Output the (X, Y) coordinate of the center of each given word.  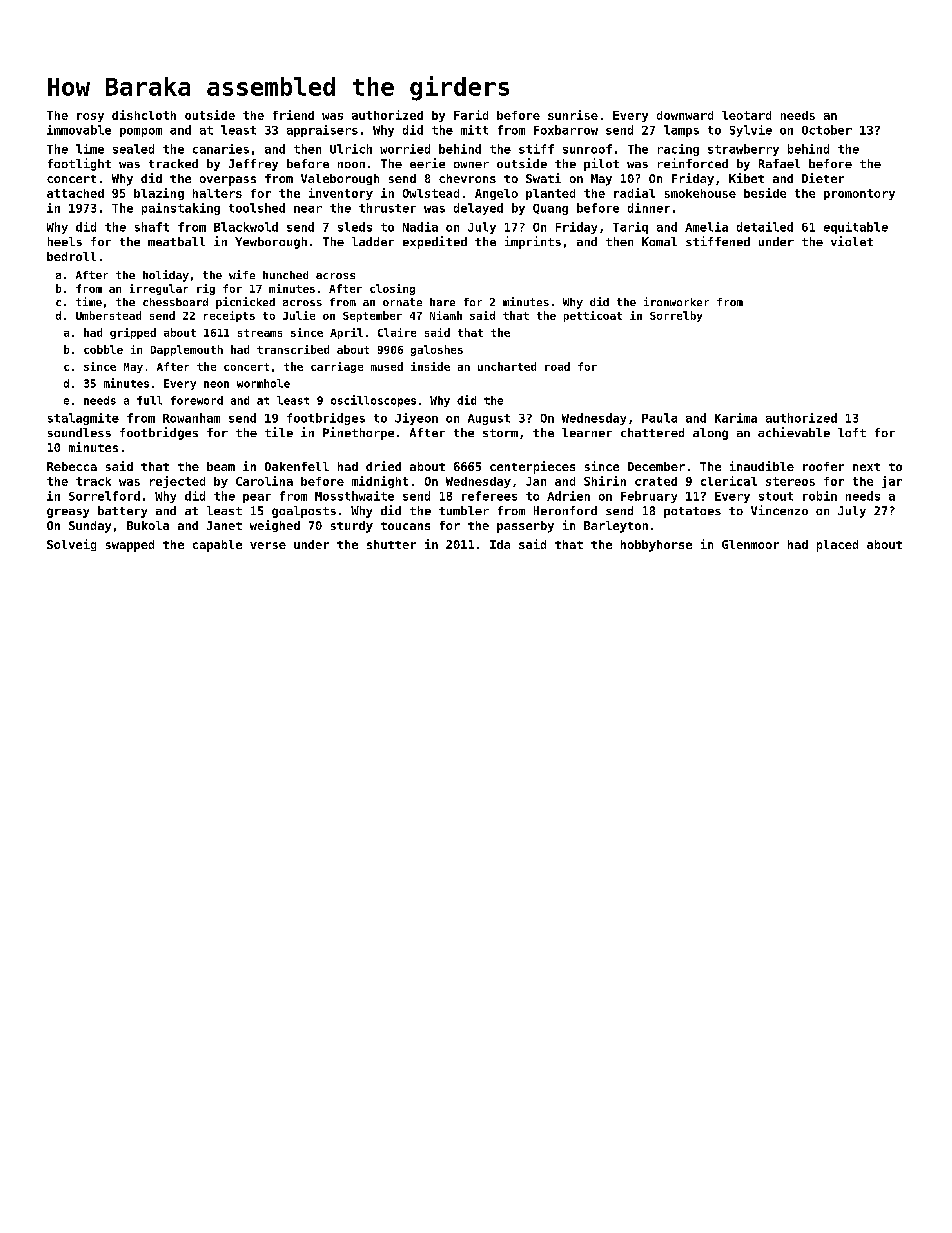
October (827, 130)
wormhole (263, 383)
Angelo (496, 194)
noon (351, 165)
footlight (79, 164)
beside (765, 193)
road (557, 366)
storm (500, 433)
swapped (130, 546)
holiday (166, 276)
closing (392, 289)
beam (221, 466)
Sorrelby (676, 316)
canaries (221, 149)
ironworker (676, 301)
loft (852, 432)
